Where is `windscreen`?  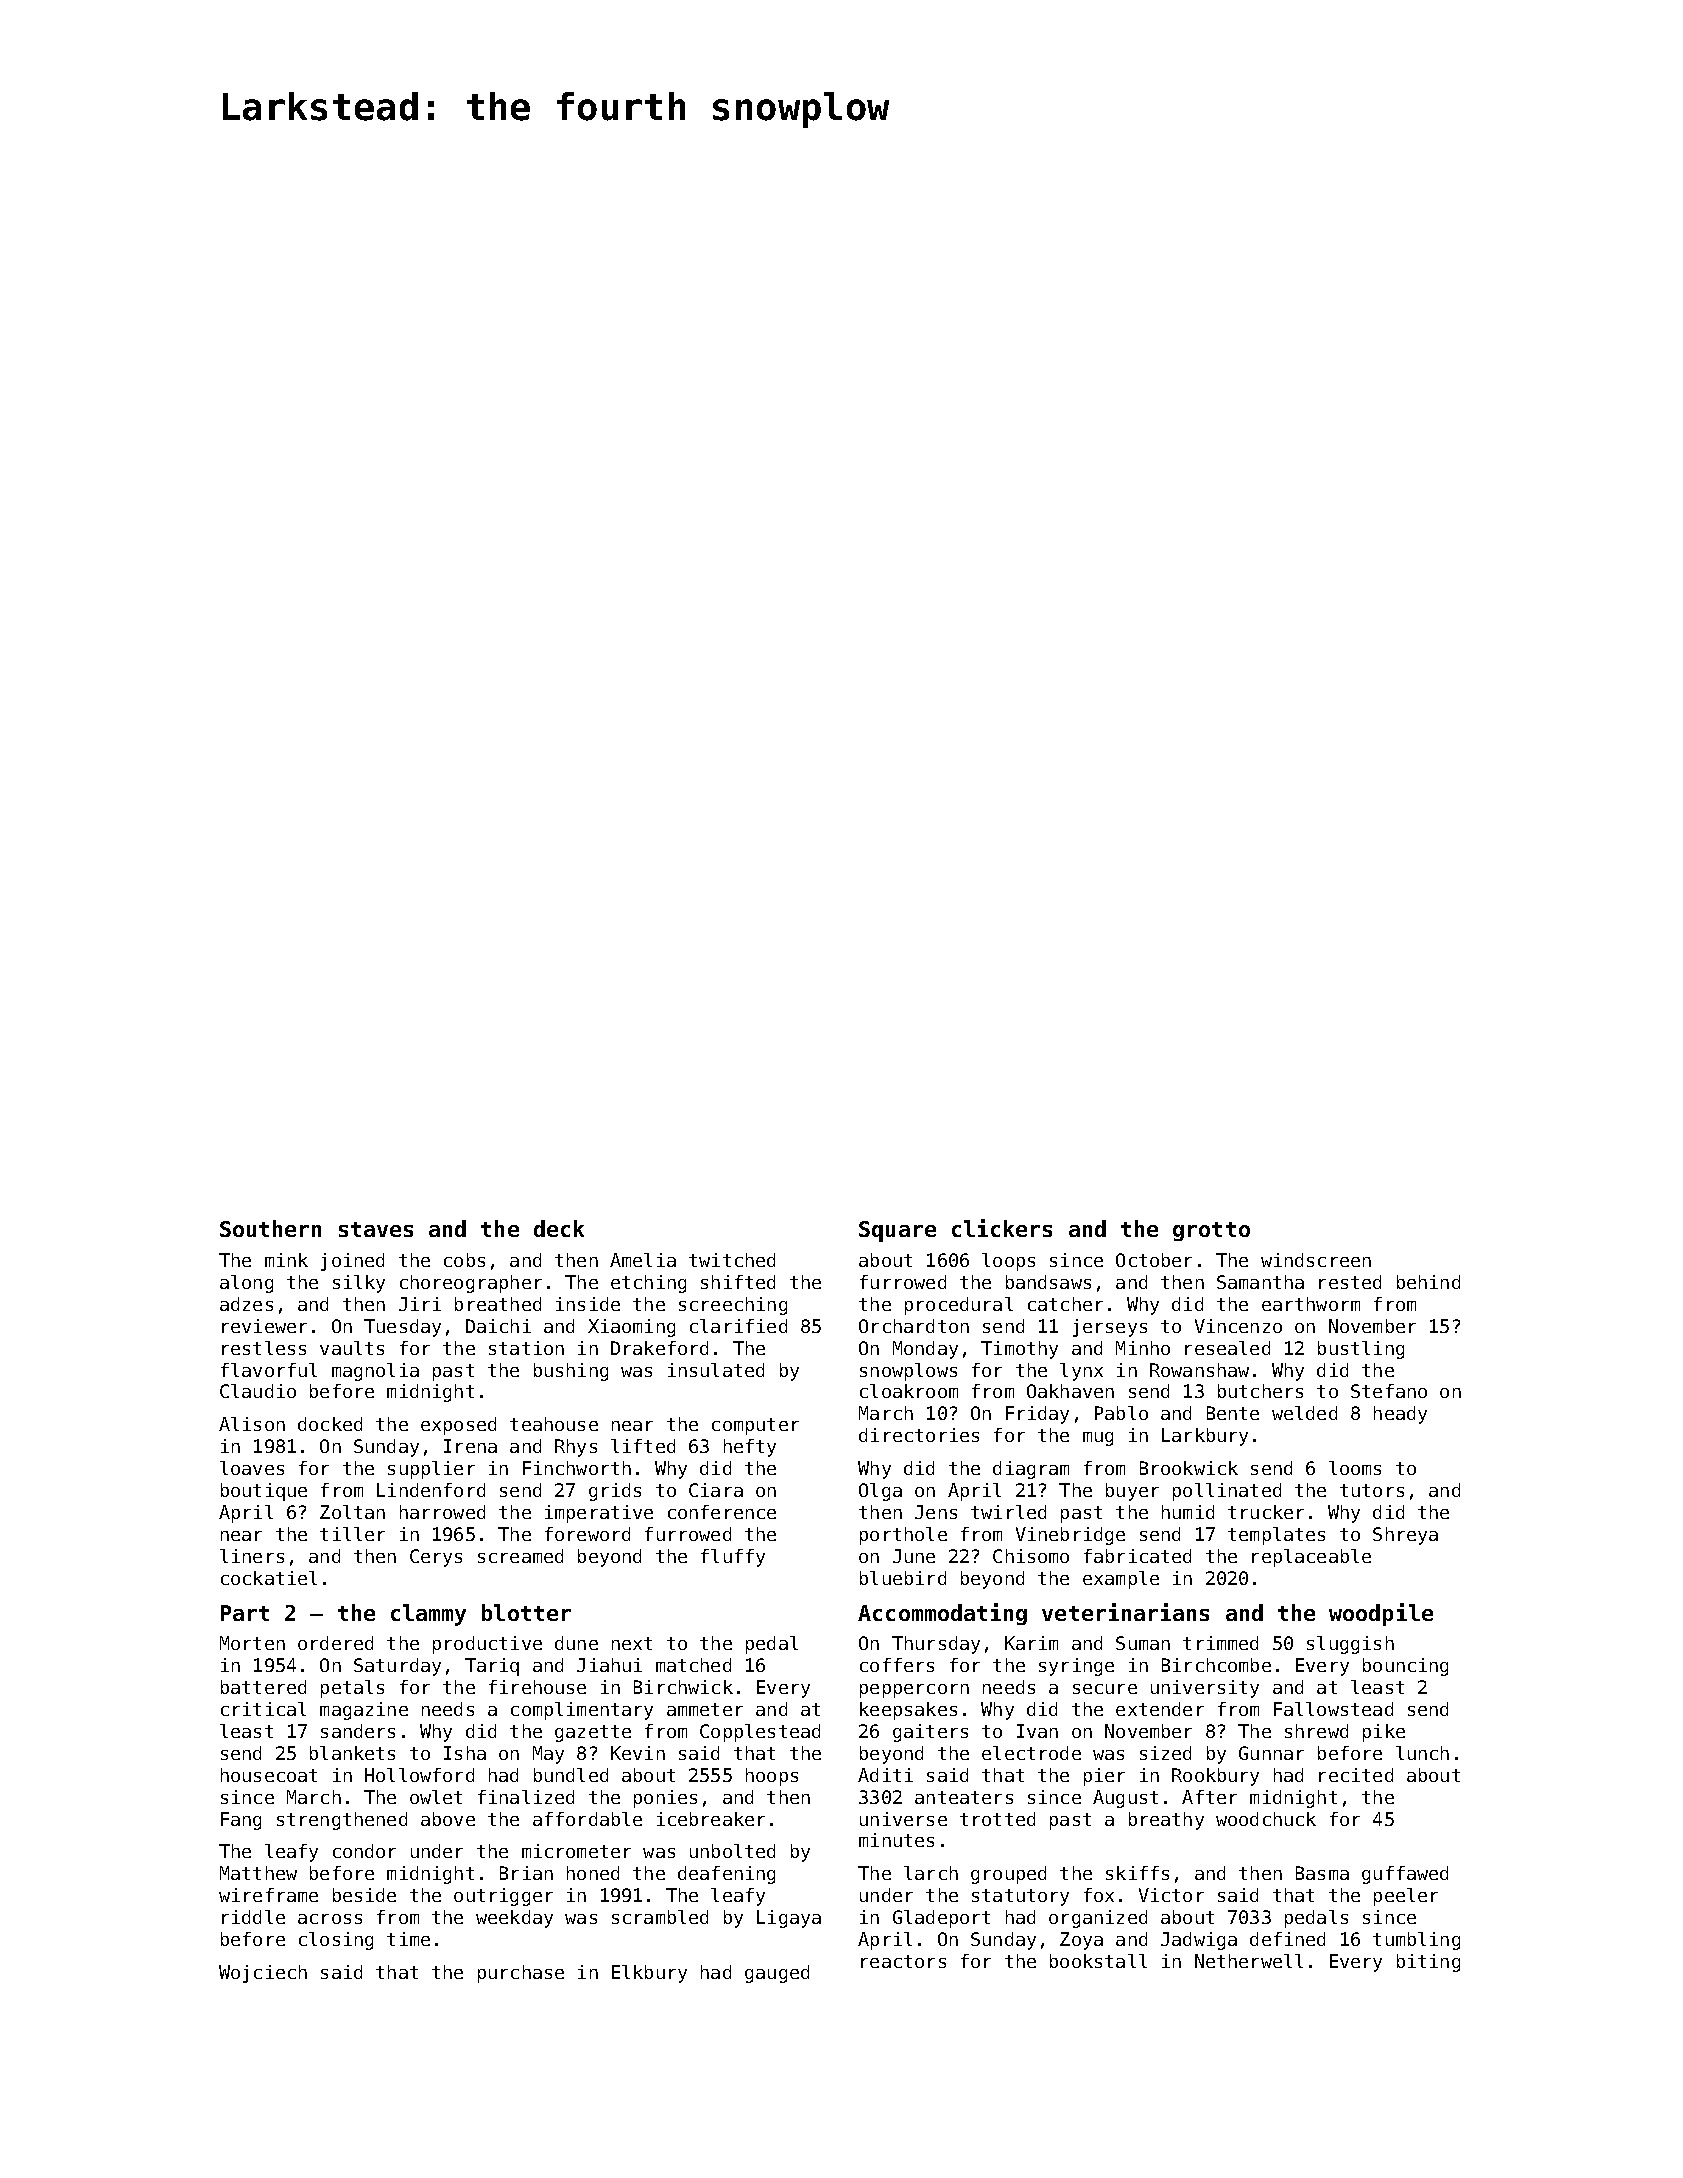
windscreen is located at coordinates (1316, 1260).
